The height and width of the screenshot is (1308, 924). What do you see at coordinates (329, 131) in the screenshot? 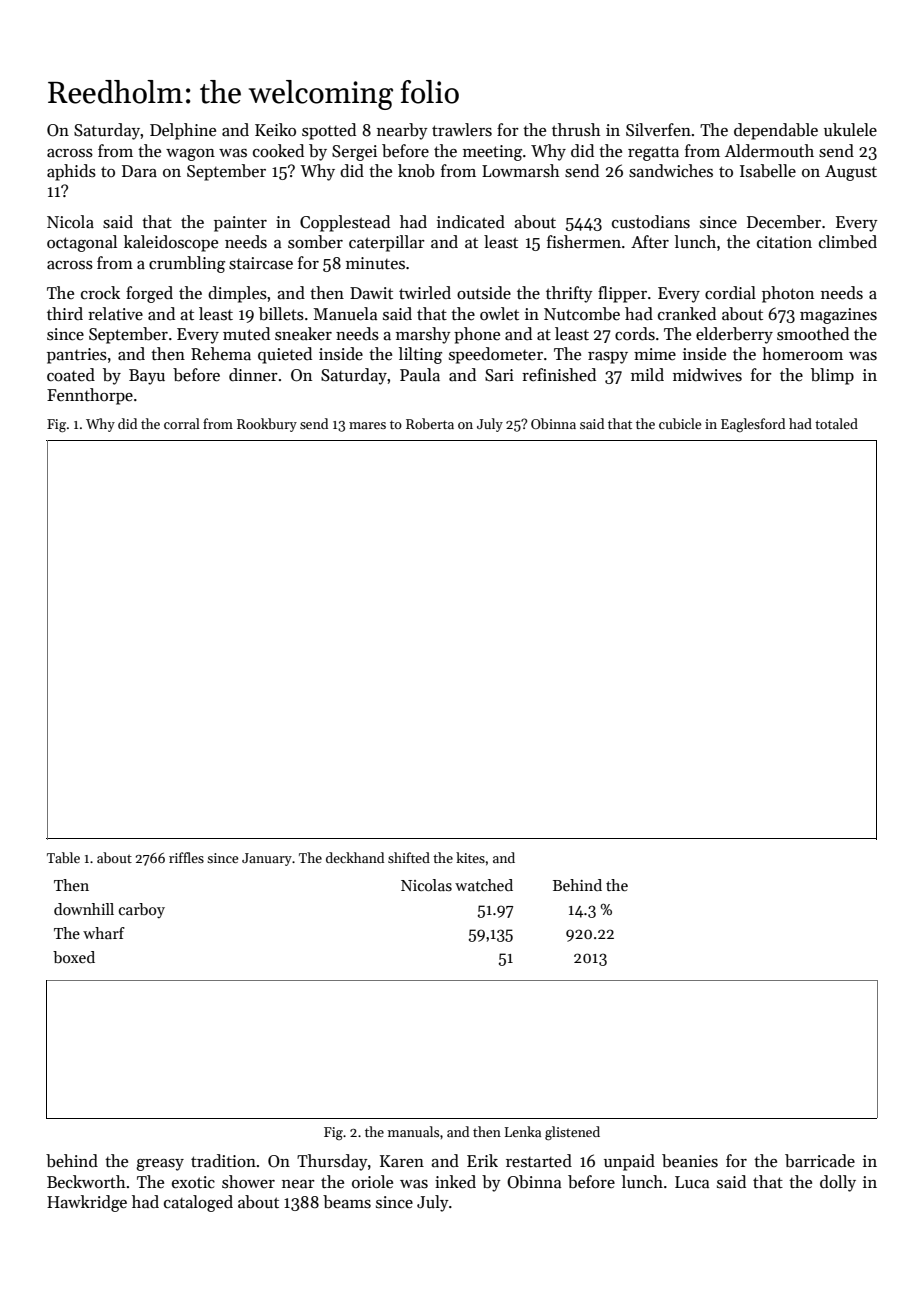
I see `spotted` at bounding box center [329, 131].
